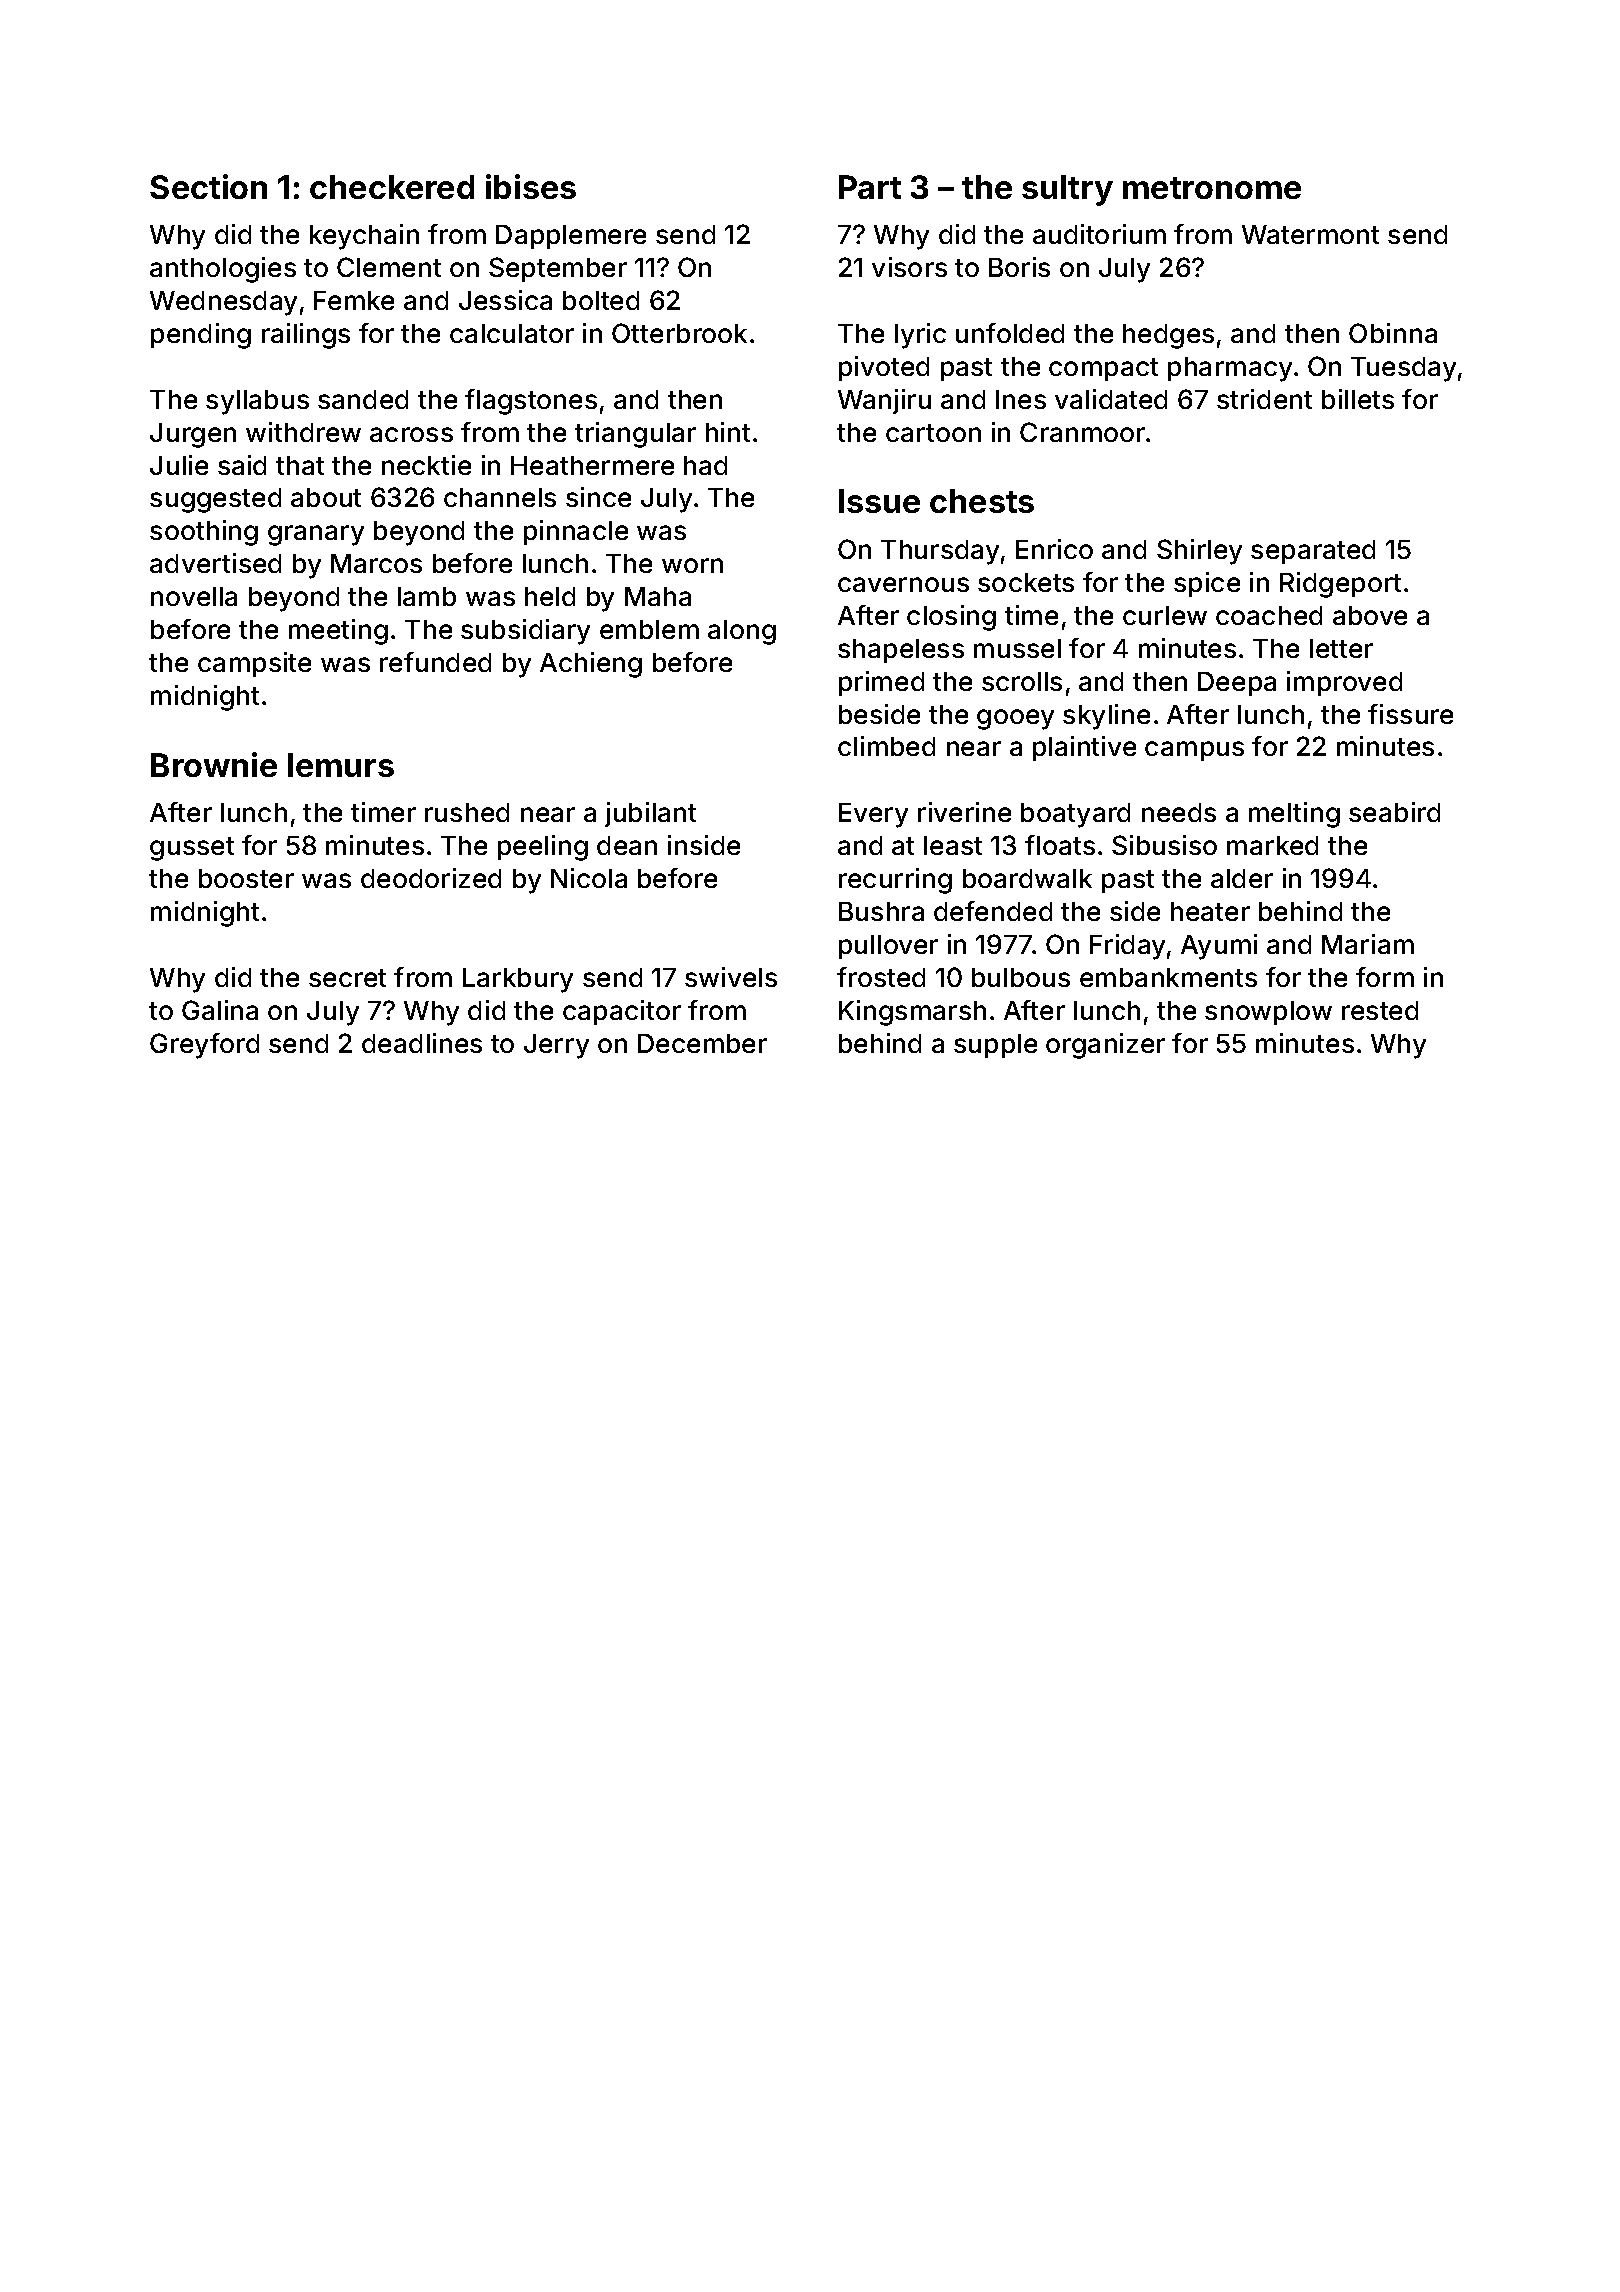  Describe the element at coordinates (909, 267) in the screenshot. I see `visors` at that location.
